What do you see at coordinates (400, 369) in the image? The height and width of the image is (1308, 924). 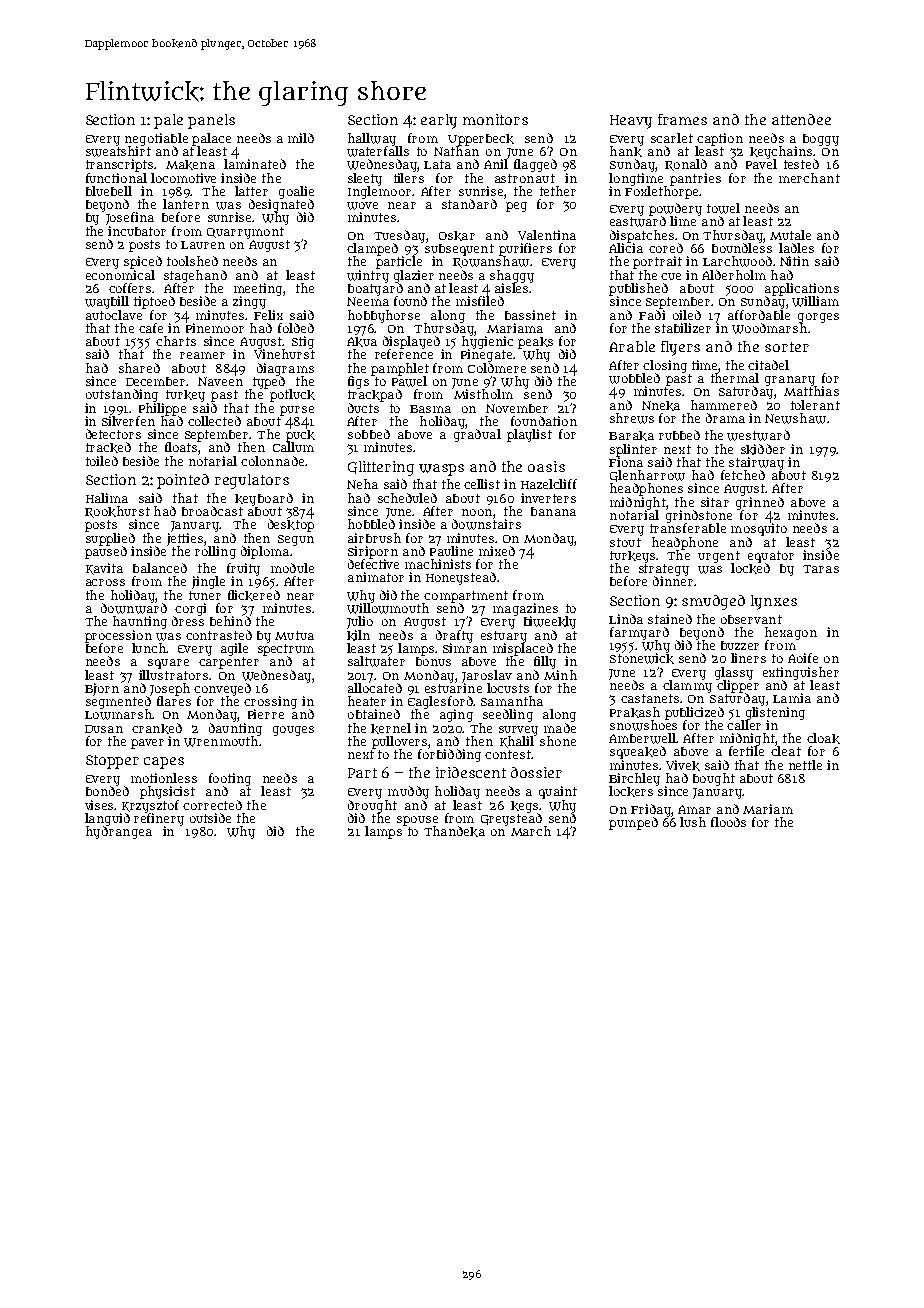 I see `pamphlet` at bounding box center [400, 369].
